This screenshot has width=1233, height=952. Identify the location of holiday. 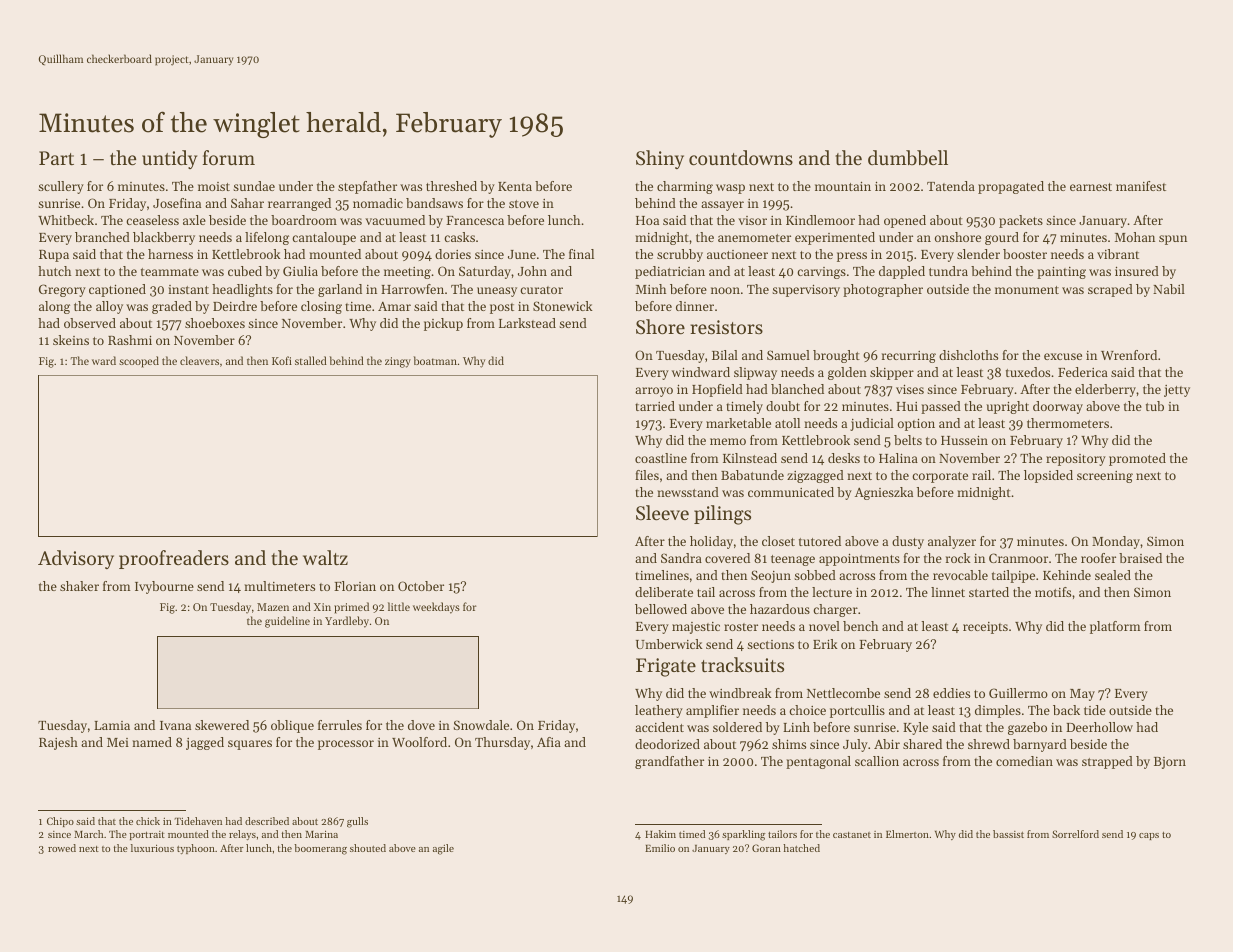
(711, 542).
